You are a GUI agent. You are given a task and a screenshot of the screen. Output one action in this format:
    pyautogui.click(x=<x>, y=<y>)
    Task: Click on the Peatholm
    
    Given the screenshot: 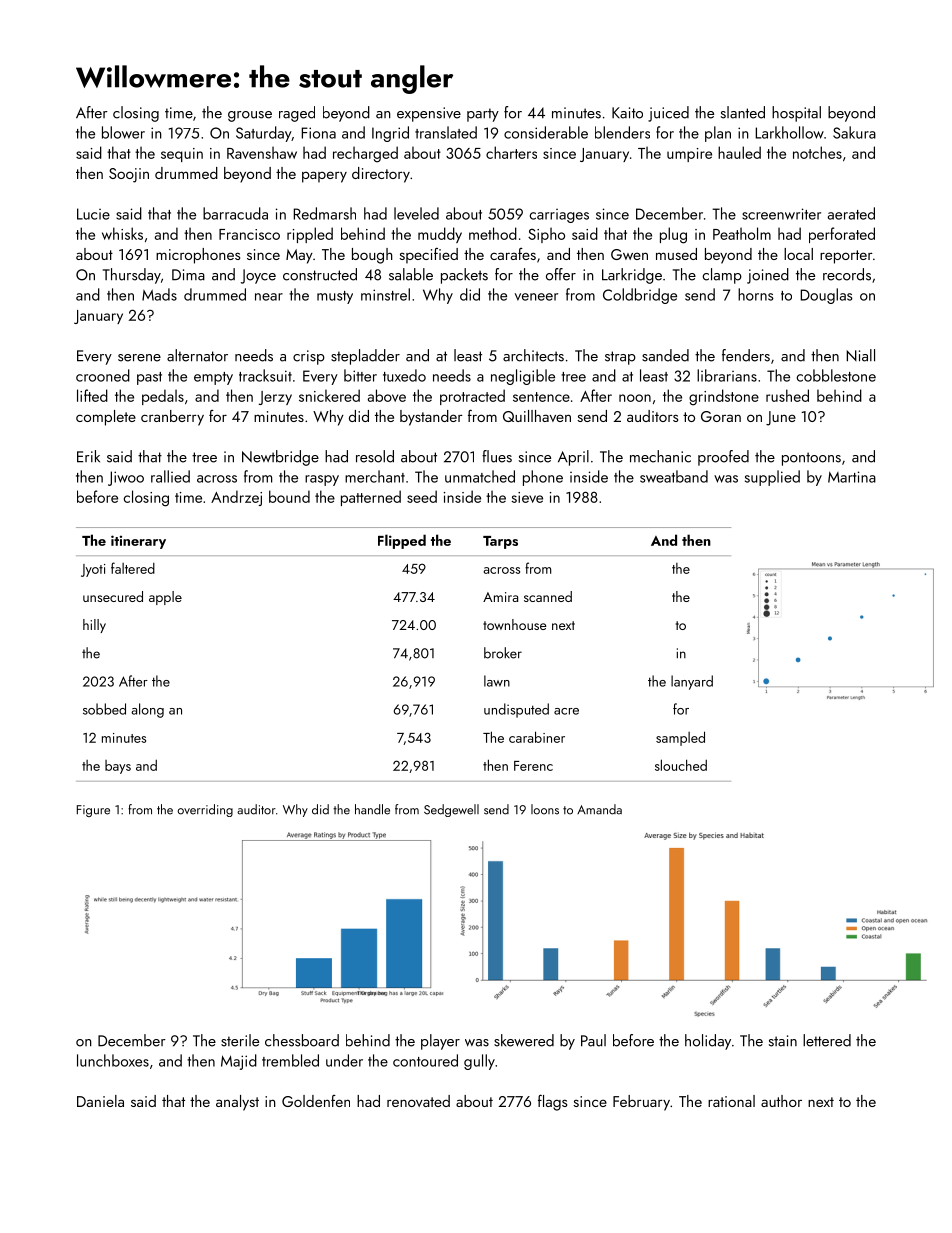 What is the action you would take?
    pyautogui.click(x=742, y=233)
